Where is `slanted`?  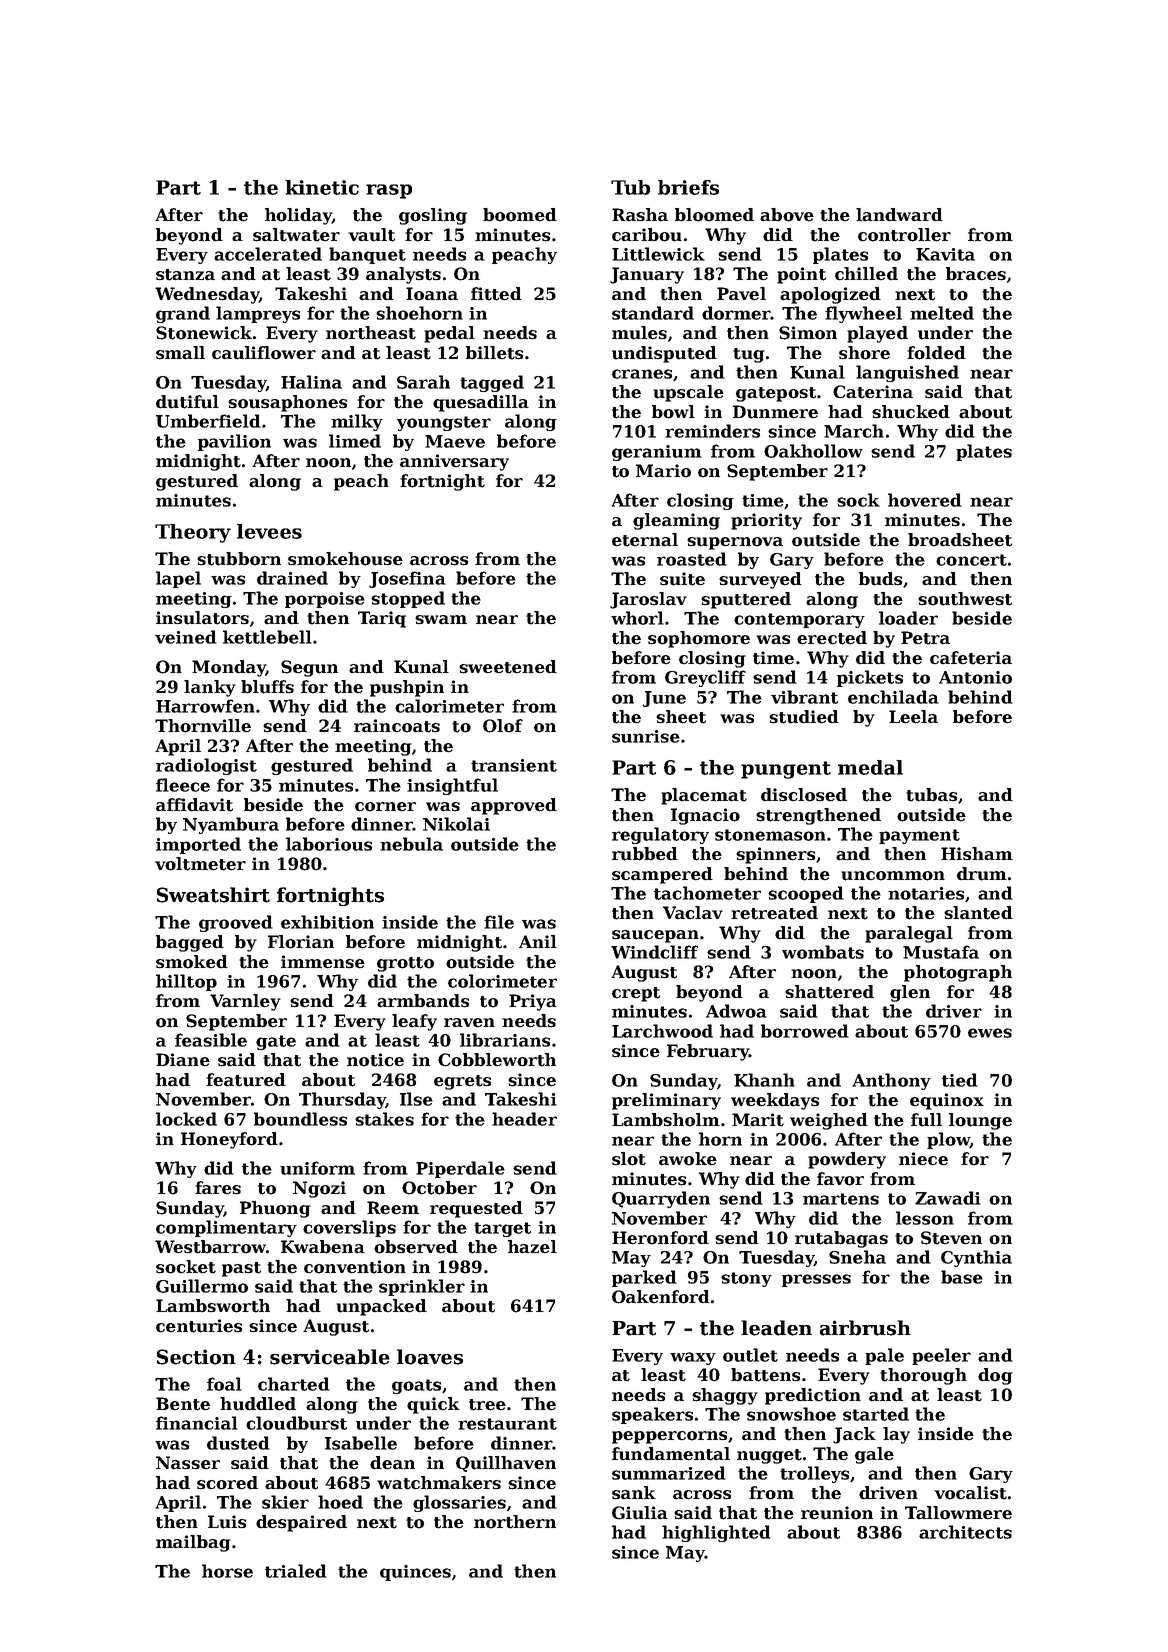
slanted is located at coordinates (978, 913).
